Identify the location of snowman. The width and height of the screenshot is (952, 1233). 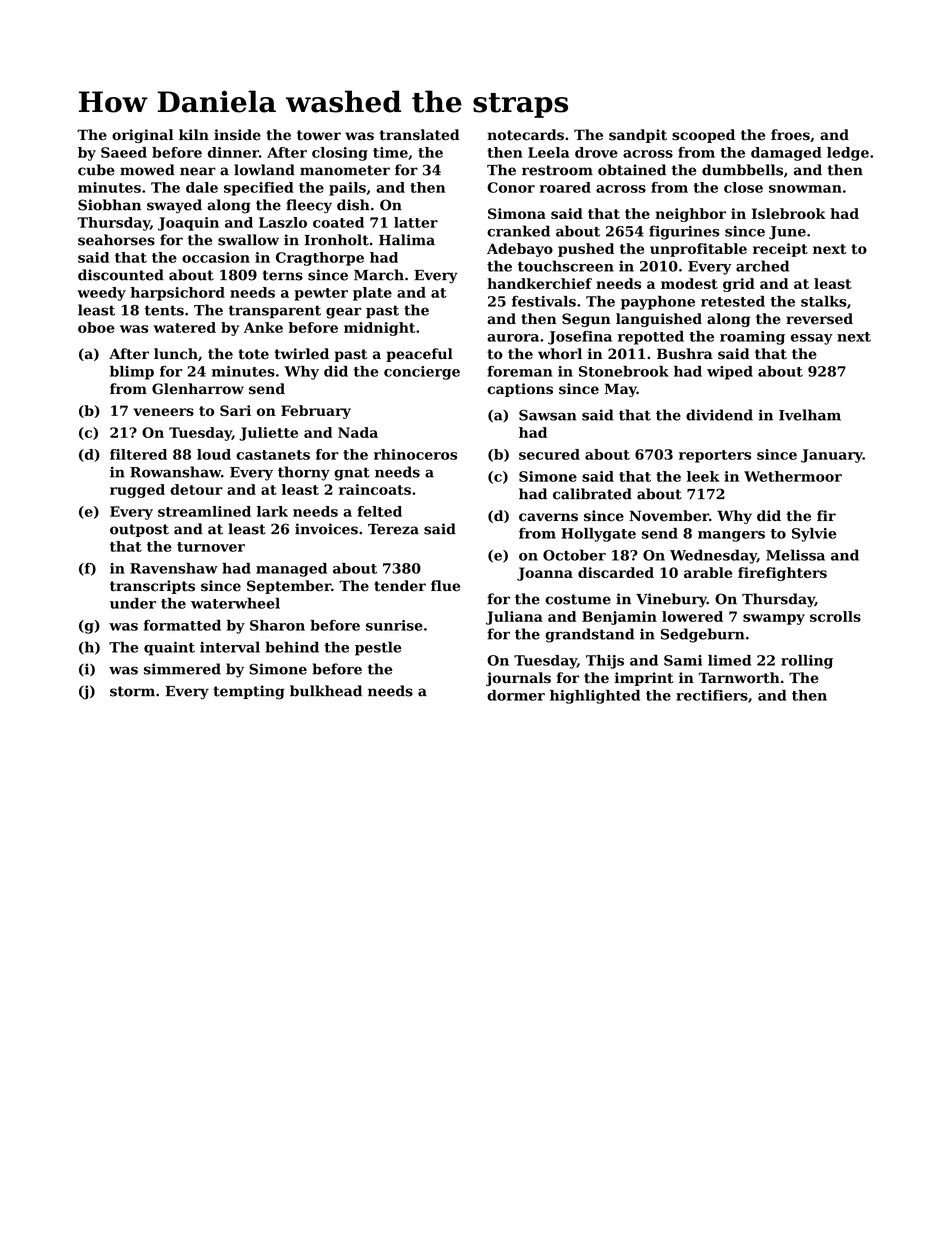
(805, 189).
